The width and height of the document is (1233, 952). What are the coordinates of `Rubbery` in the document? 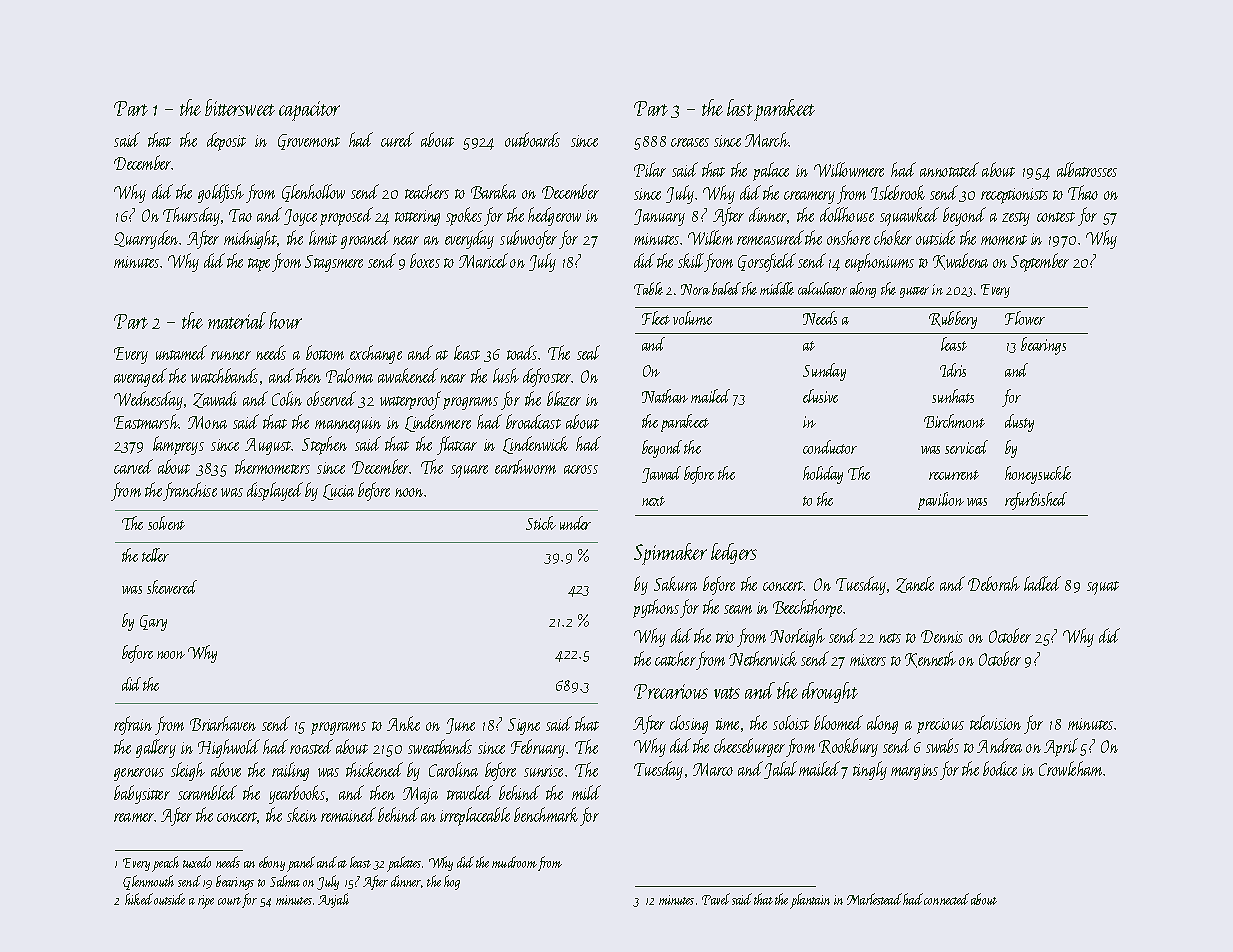 It's located at (953, 320).
